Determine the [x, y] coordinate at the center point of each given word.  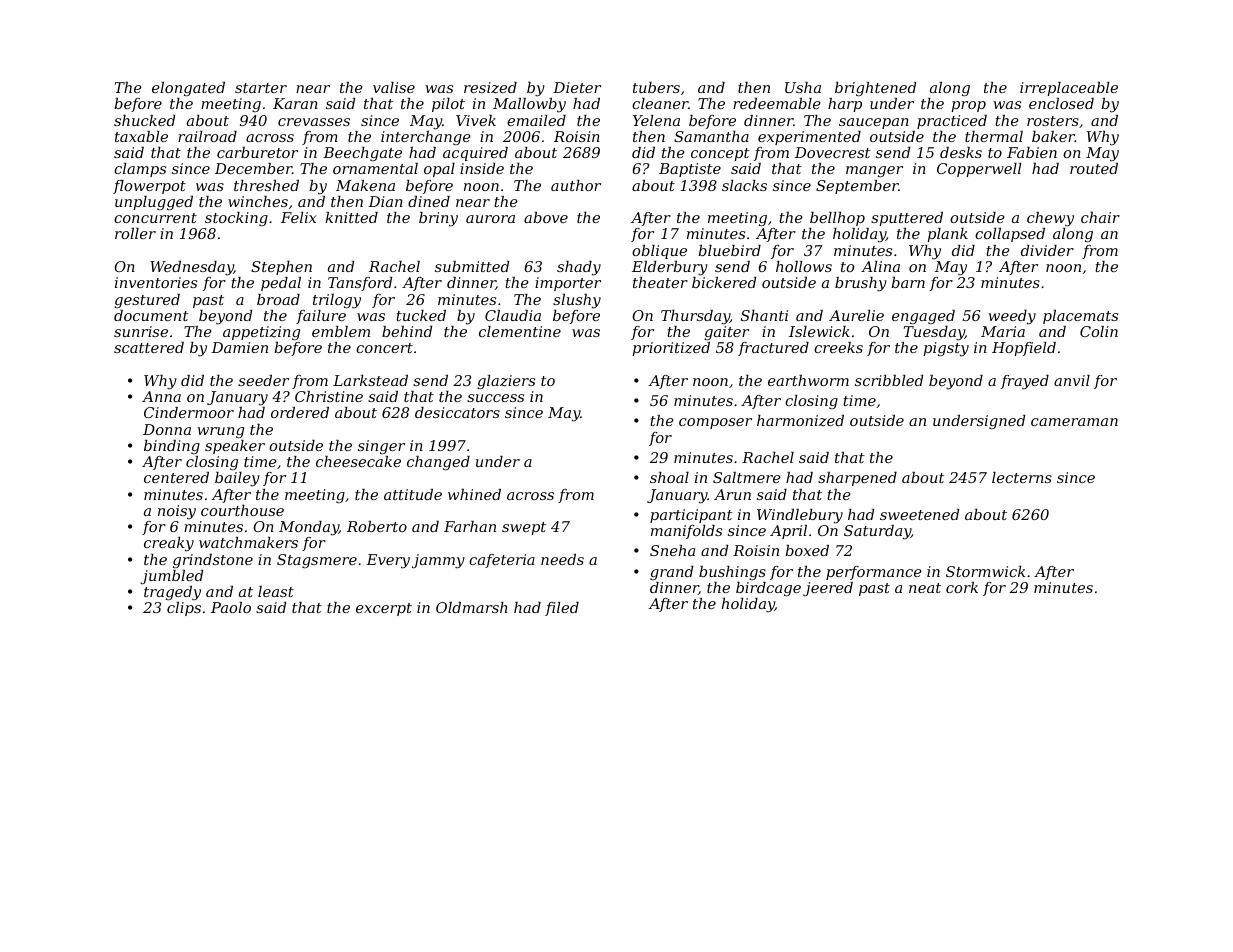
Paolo [231, 607]
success [495, 398]
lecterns [1022, 477]
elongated [188, 89]
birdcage [768, 589]
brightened [875, 89]
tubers [656, 87]
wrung [221, 433]
